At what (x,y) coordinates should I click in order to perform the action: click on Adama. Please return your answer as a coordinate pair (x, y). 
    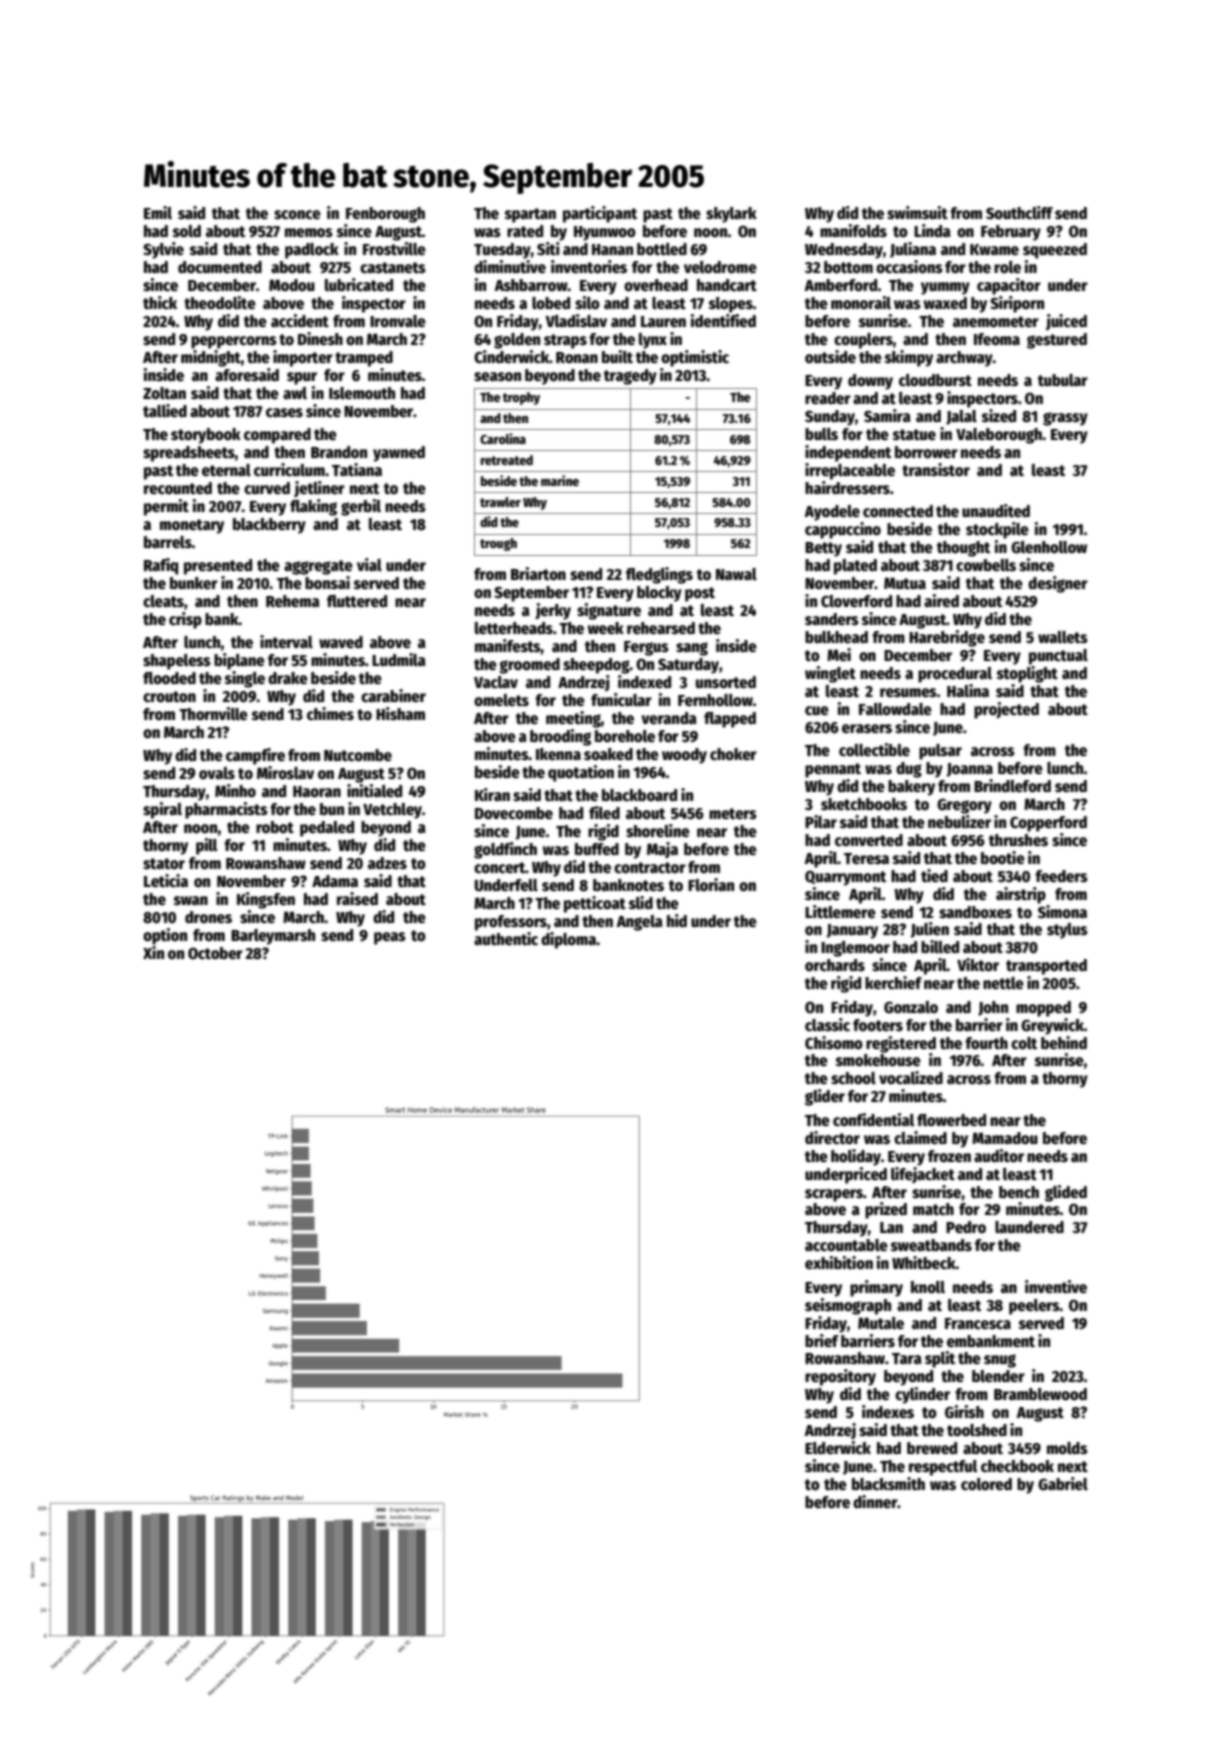
    Looking at the image, I should click on (335, 881).
